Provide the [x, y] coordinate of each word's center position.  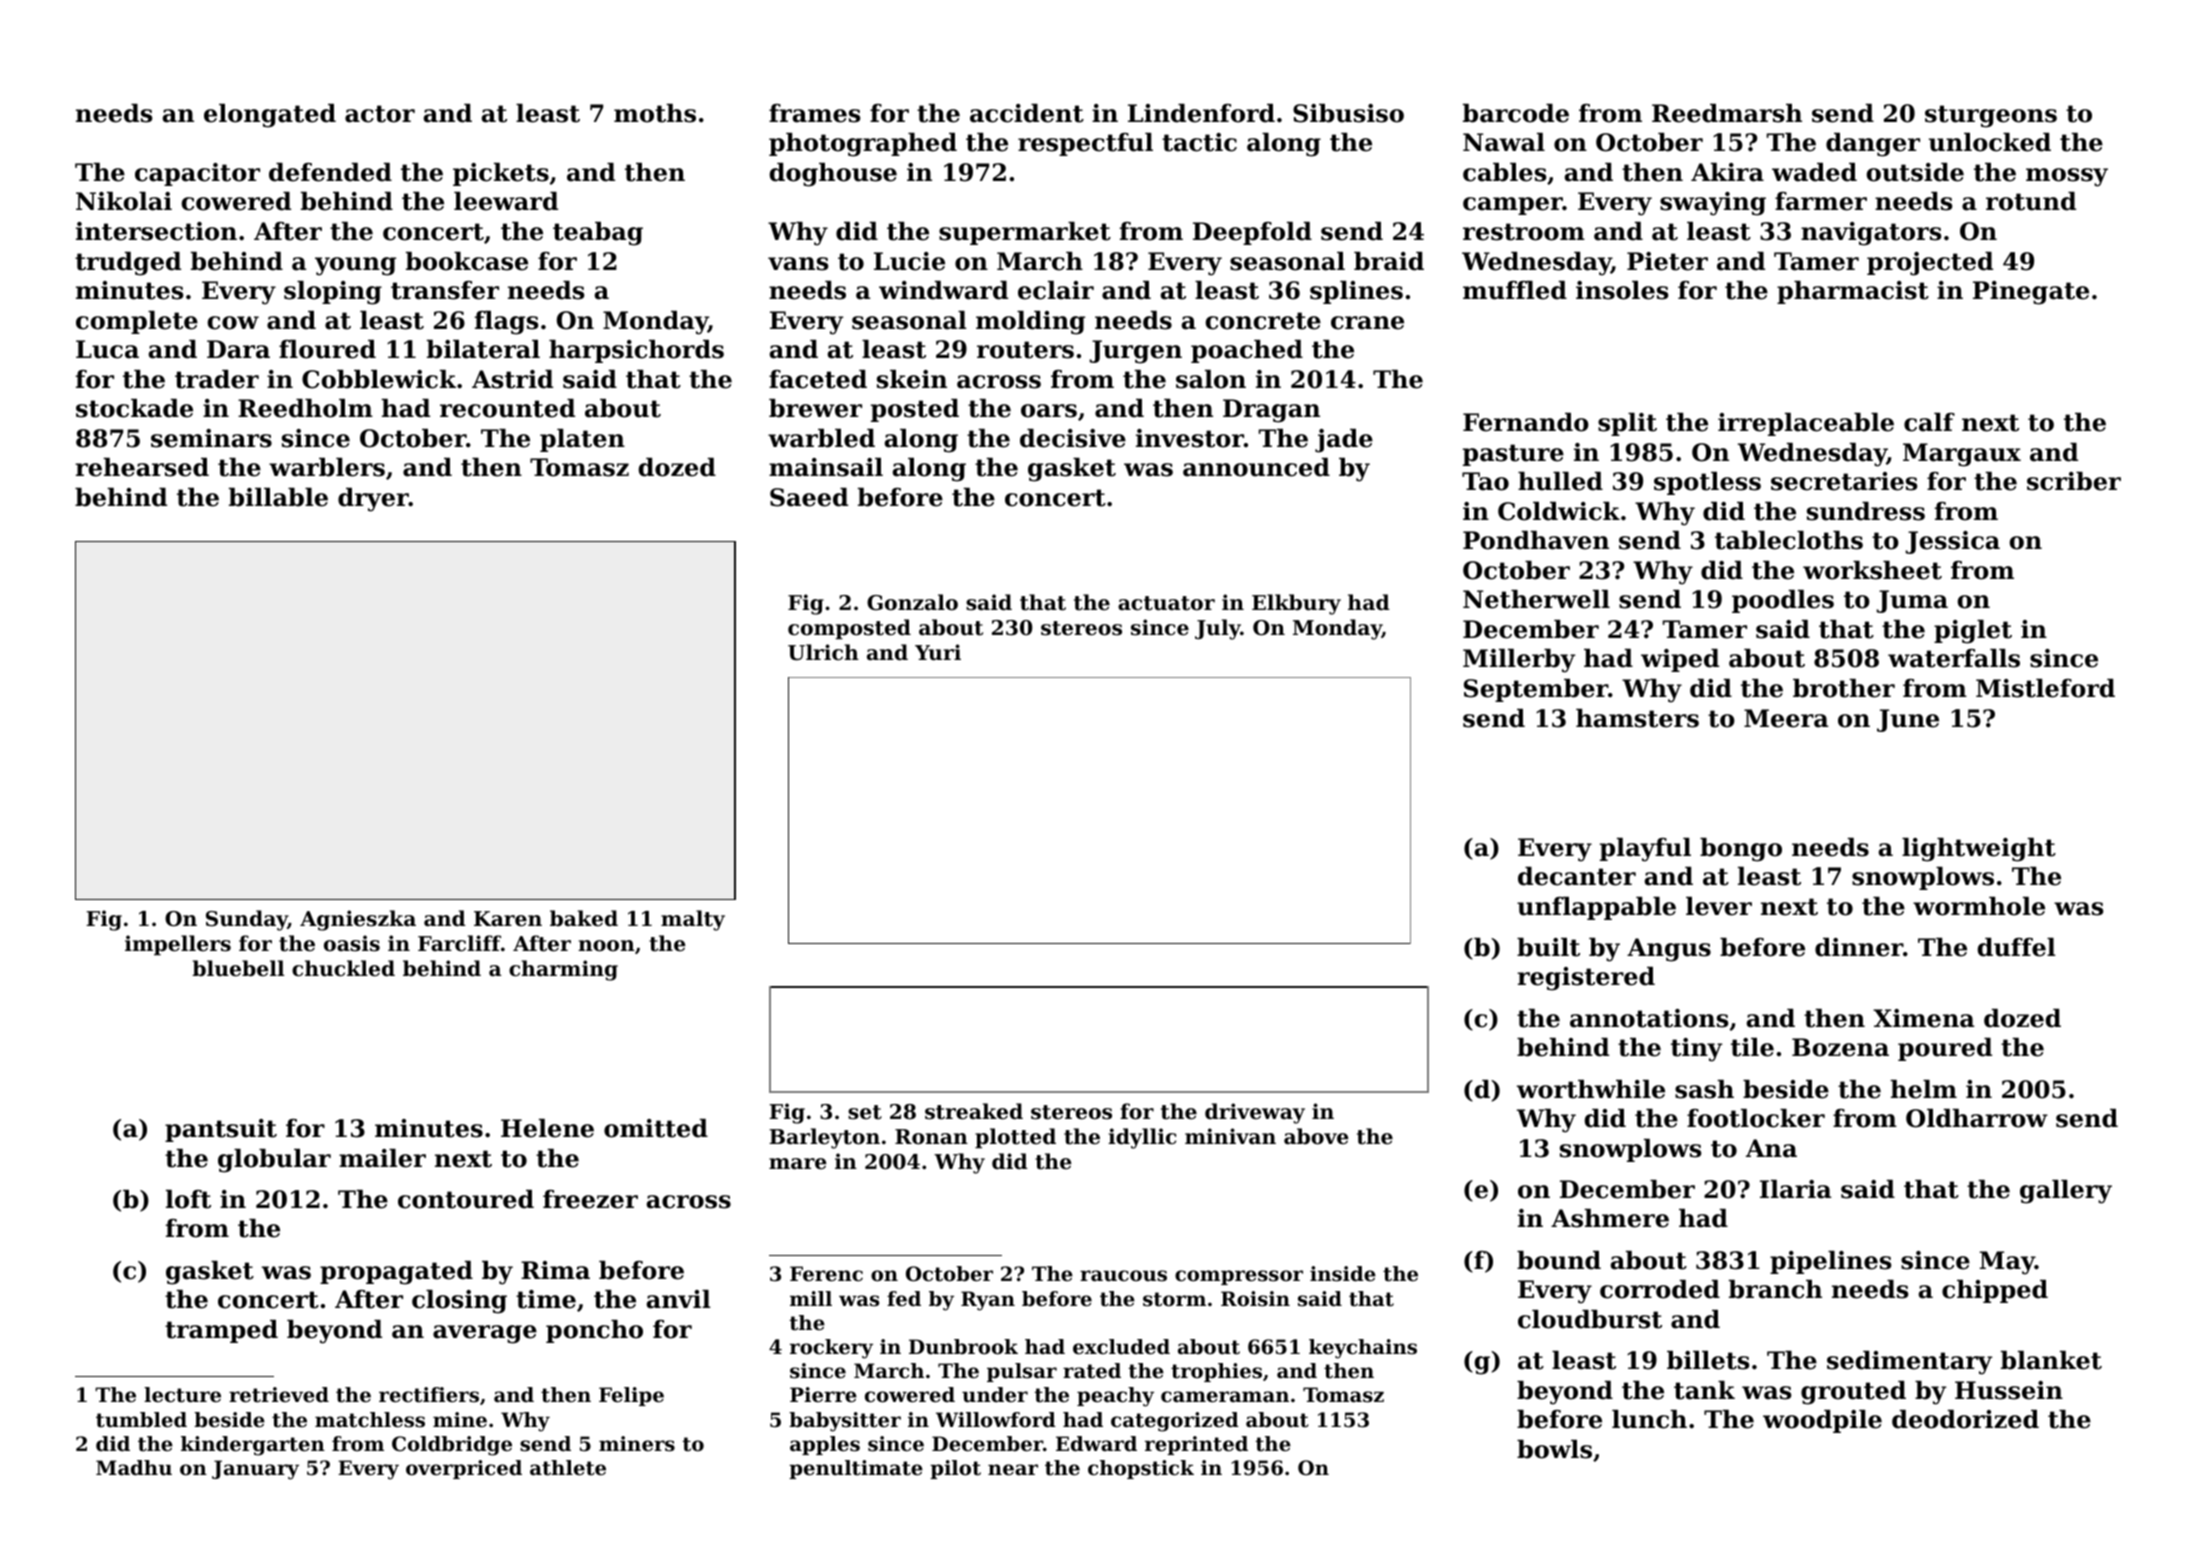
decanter [1577, 876]
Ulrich [823, 652]
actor [380, 114]
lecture [182, 1395]
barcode [1516, 113]
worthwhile [1591, 1089]
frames [814, 113]
